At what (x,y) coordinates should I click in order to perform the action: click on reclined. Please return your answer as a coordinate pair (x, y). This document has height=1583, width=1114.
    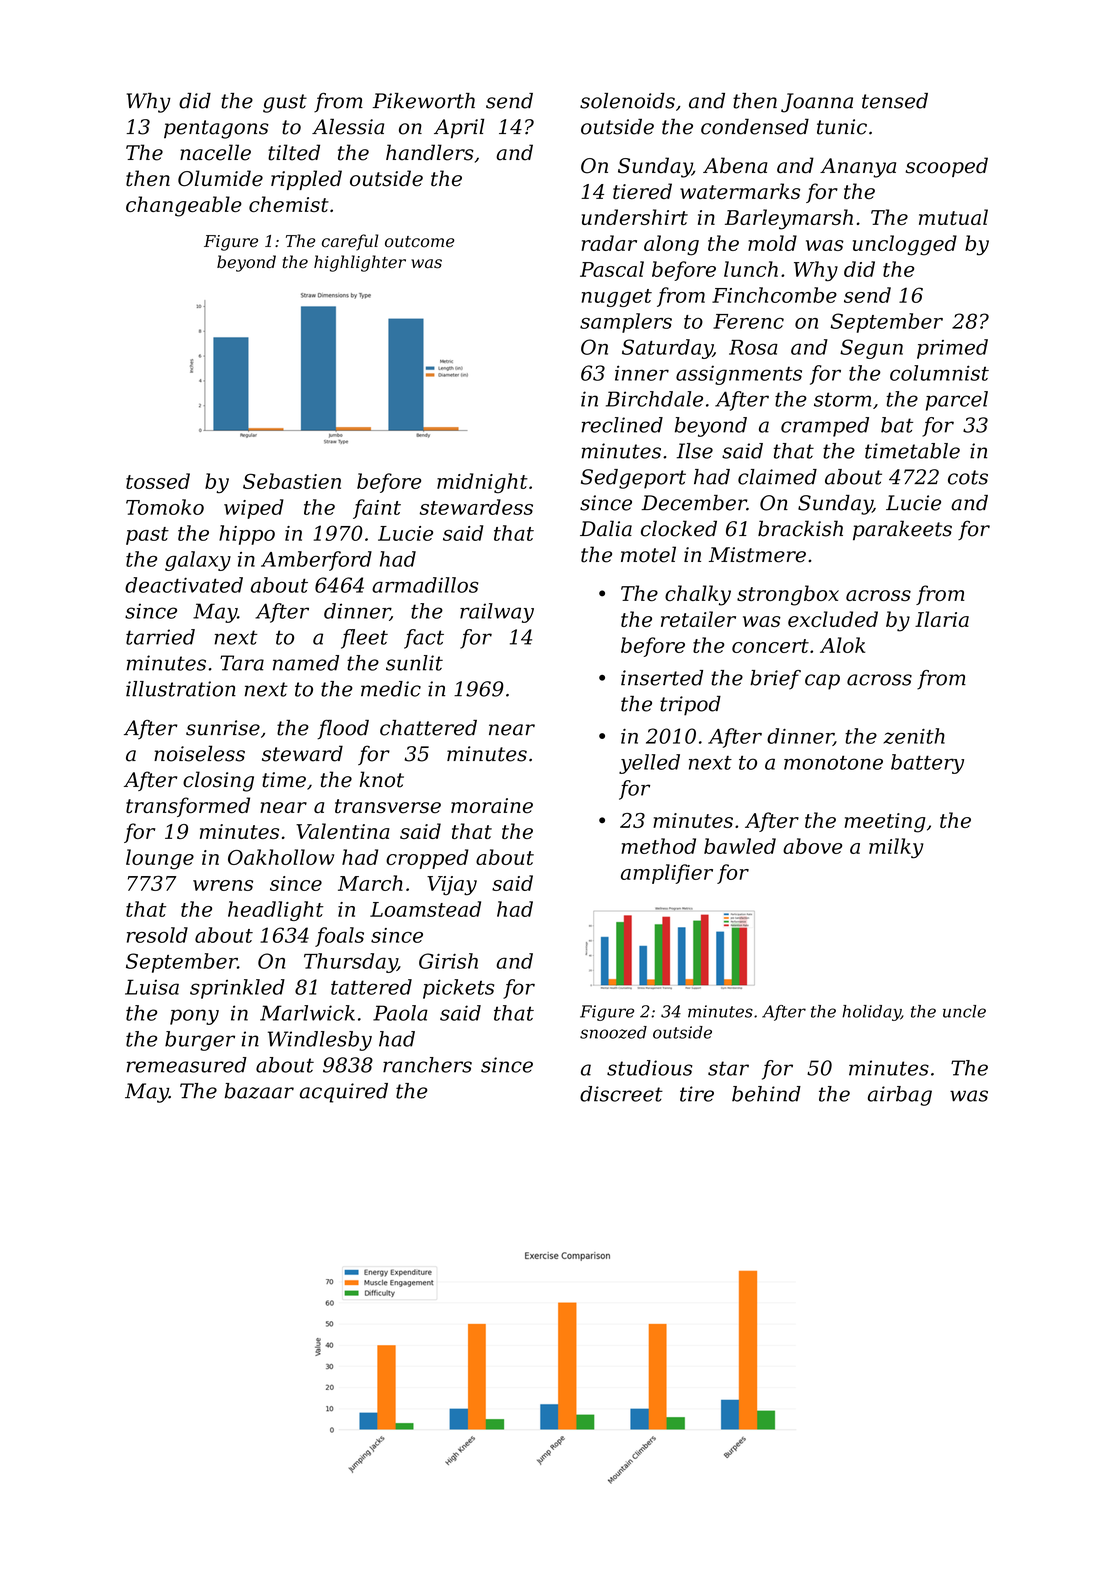
    Looking at the image, I should click on (622, 425).
